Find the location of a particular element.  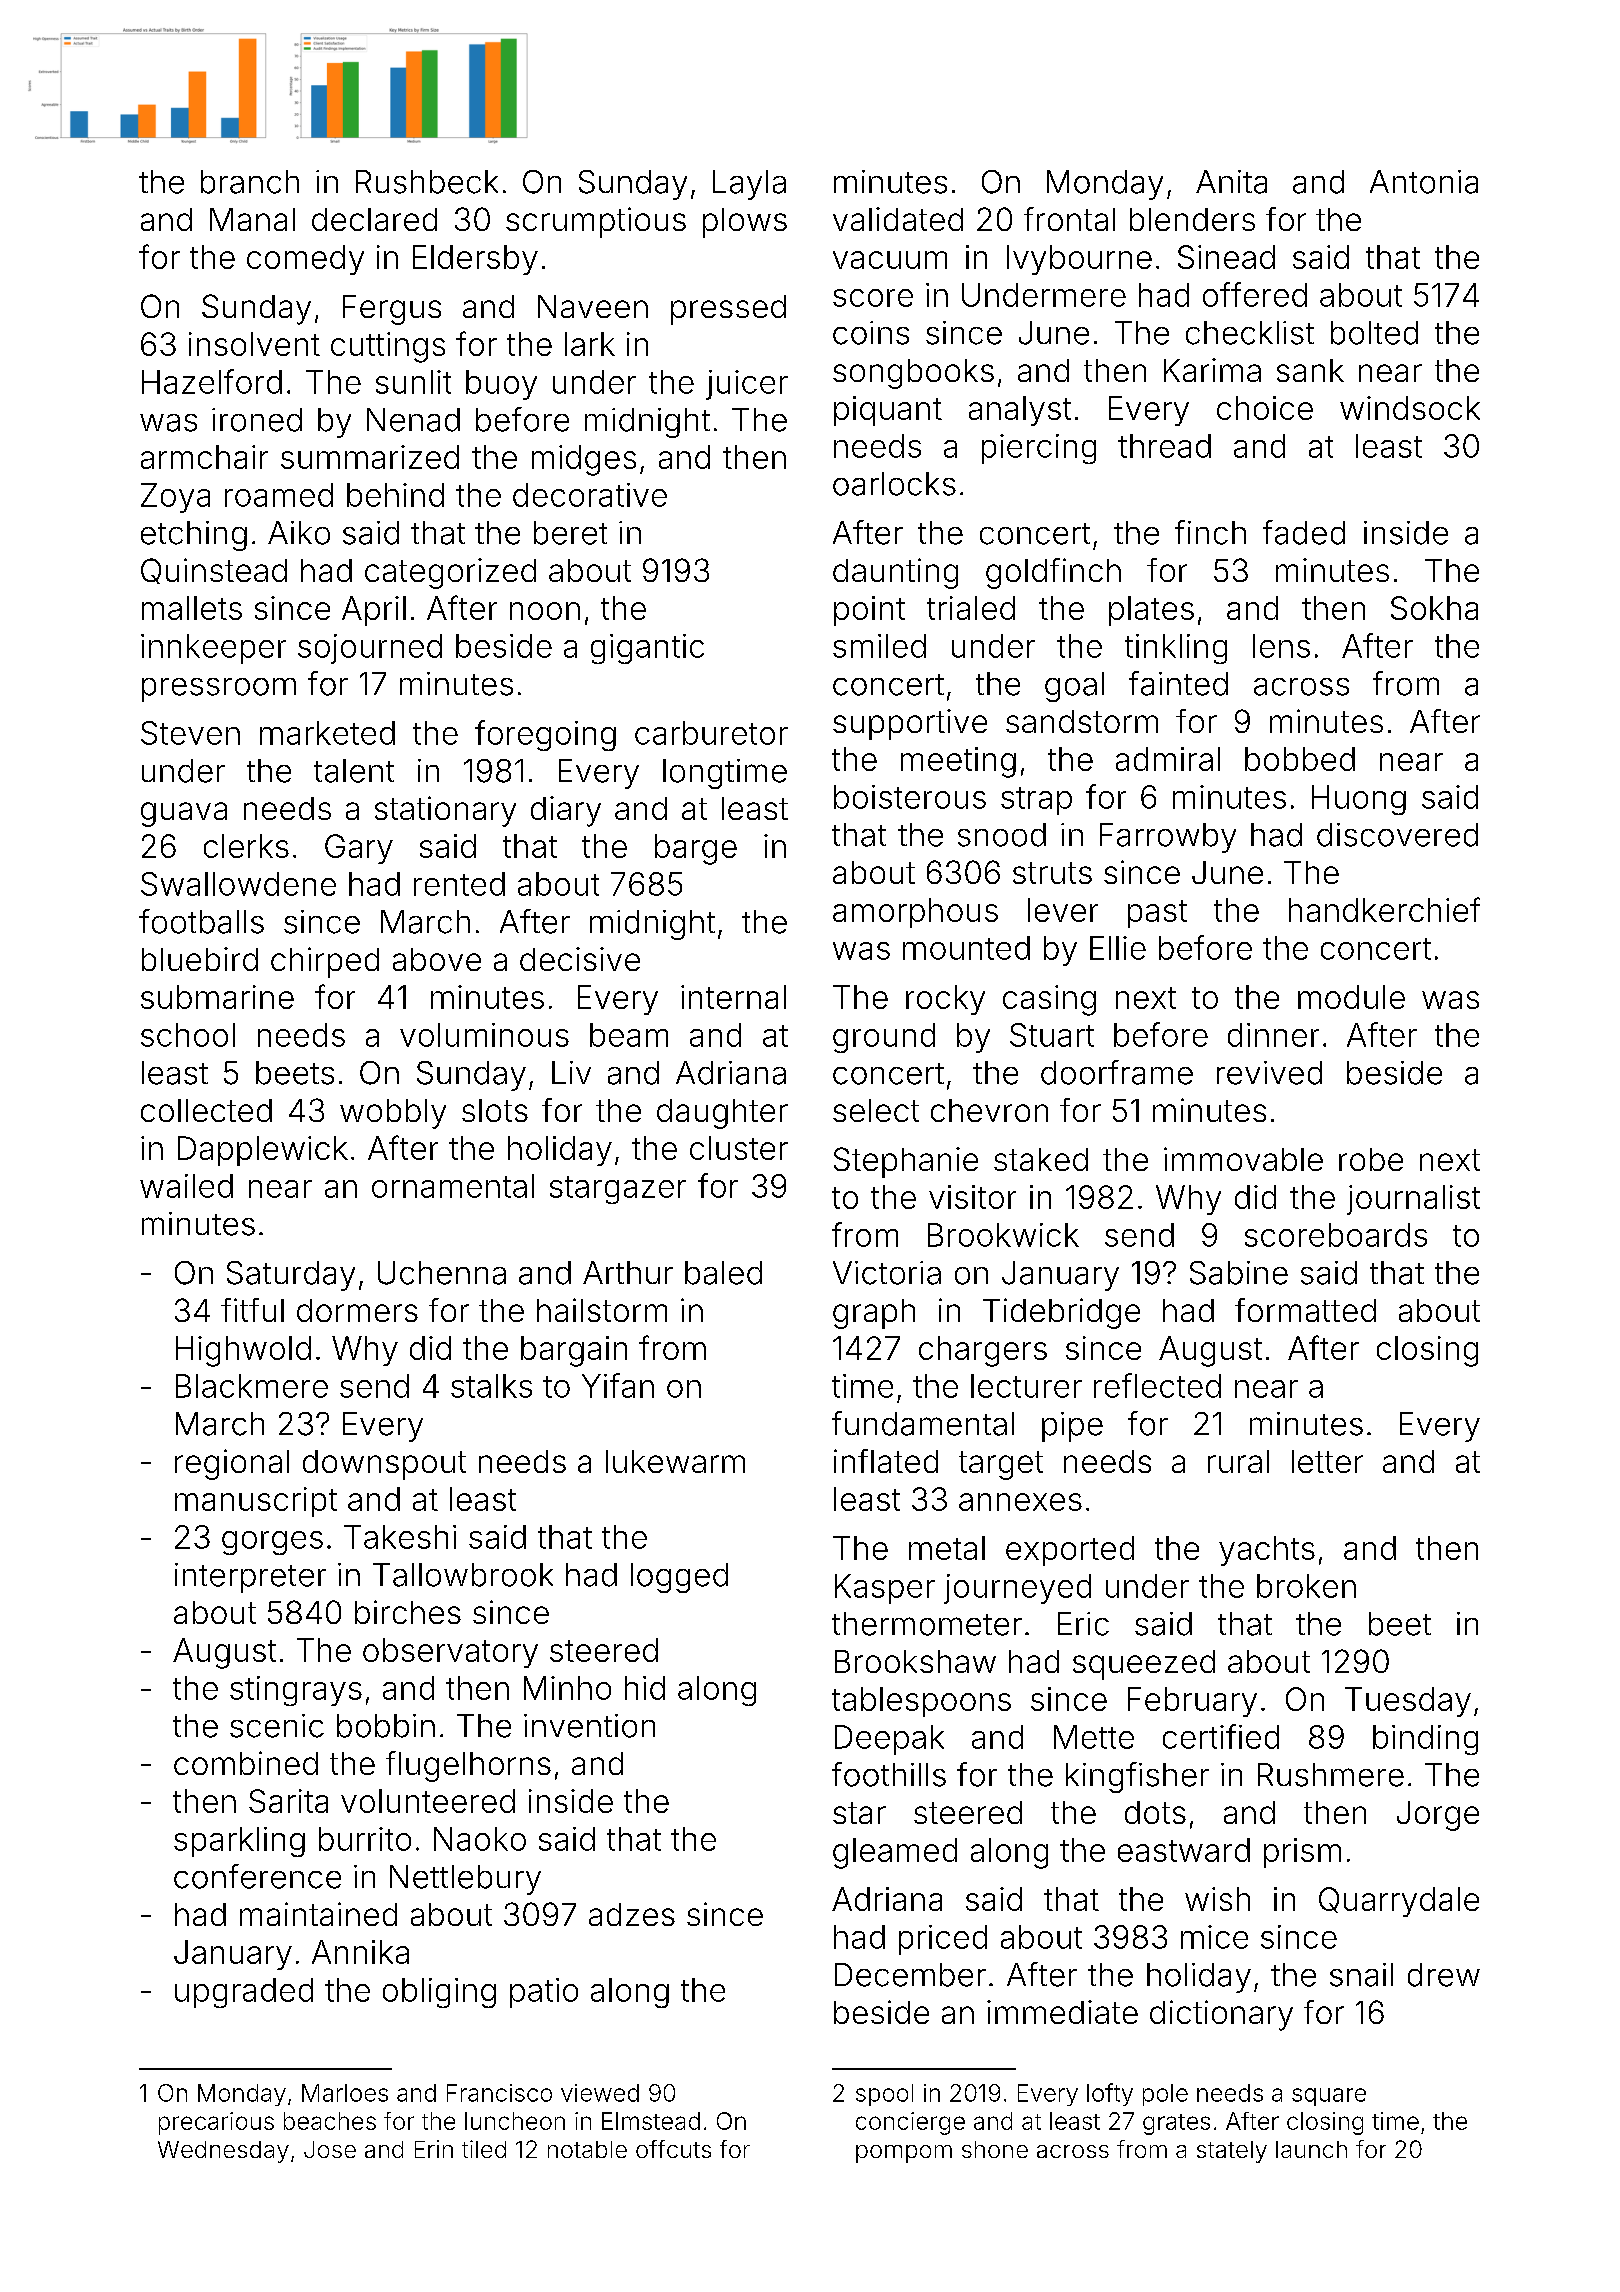

bolted is located at coordinates (1374, 333).
